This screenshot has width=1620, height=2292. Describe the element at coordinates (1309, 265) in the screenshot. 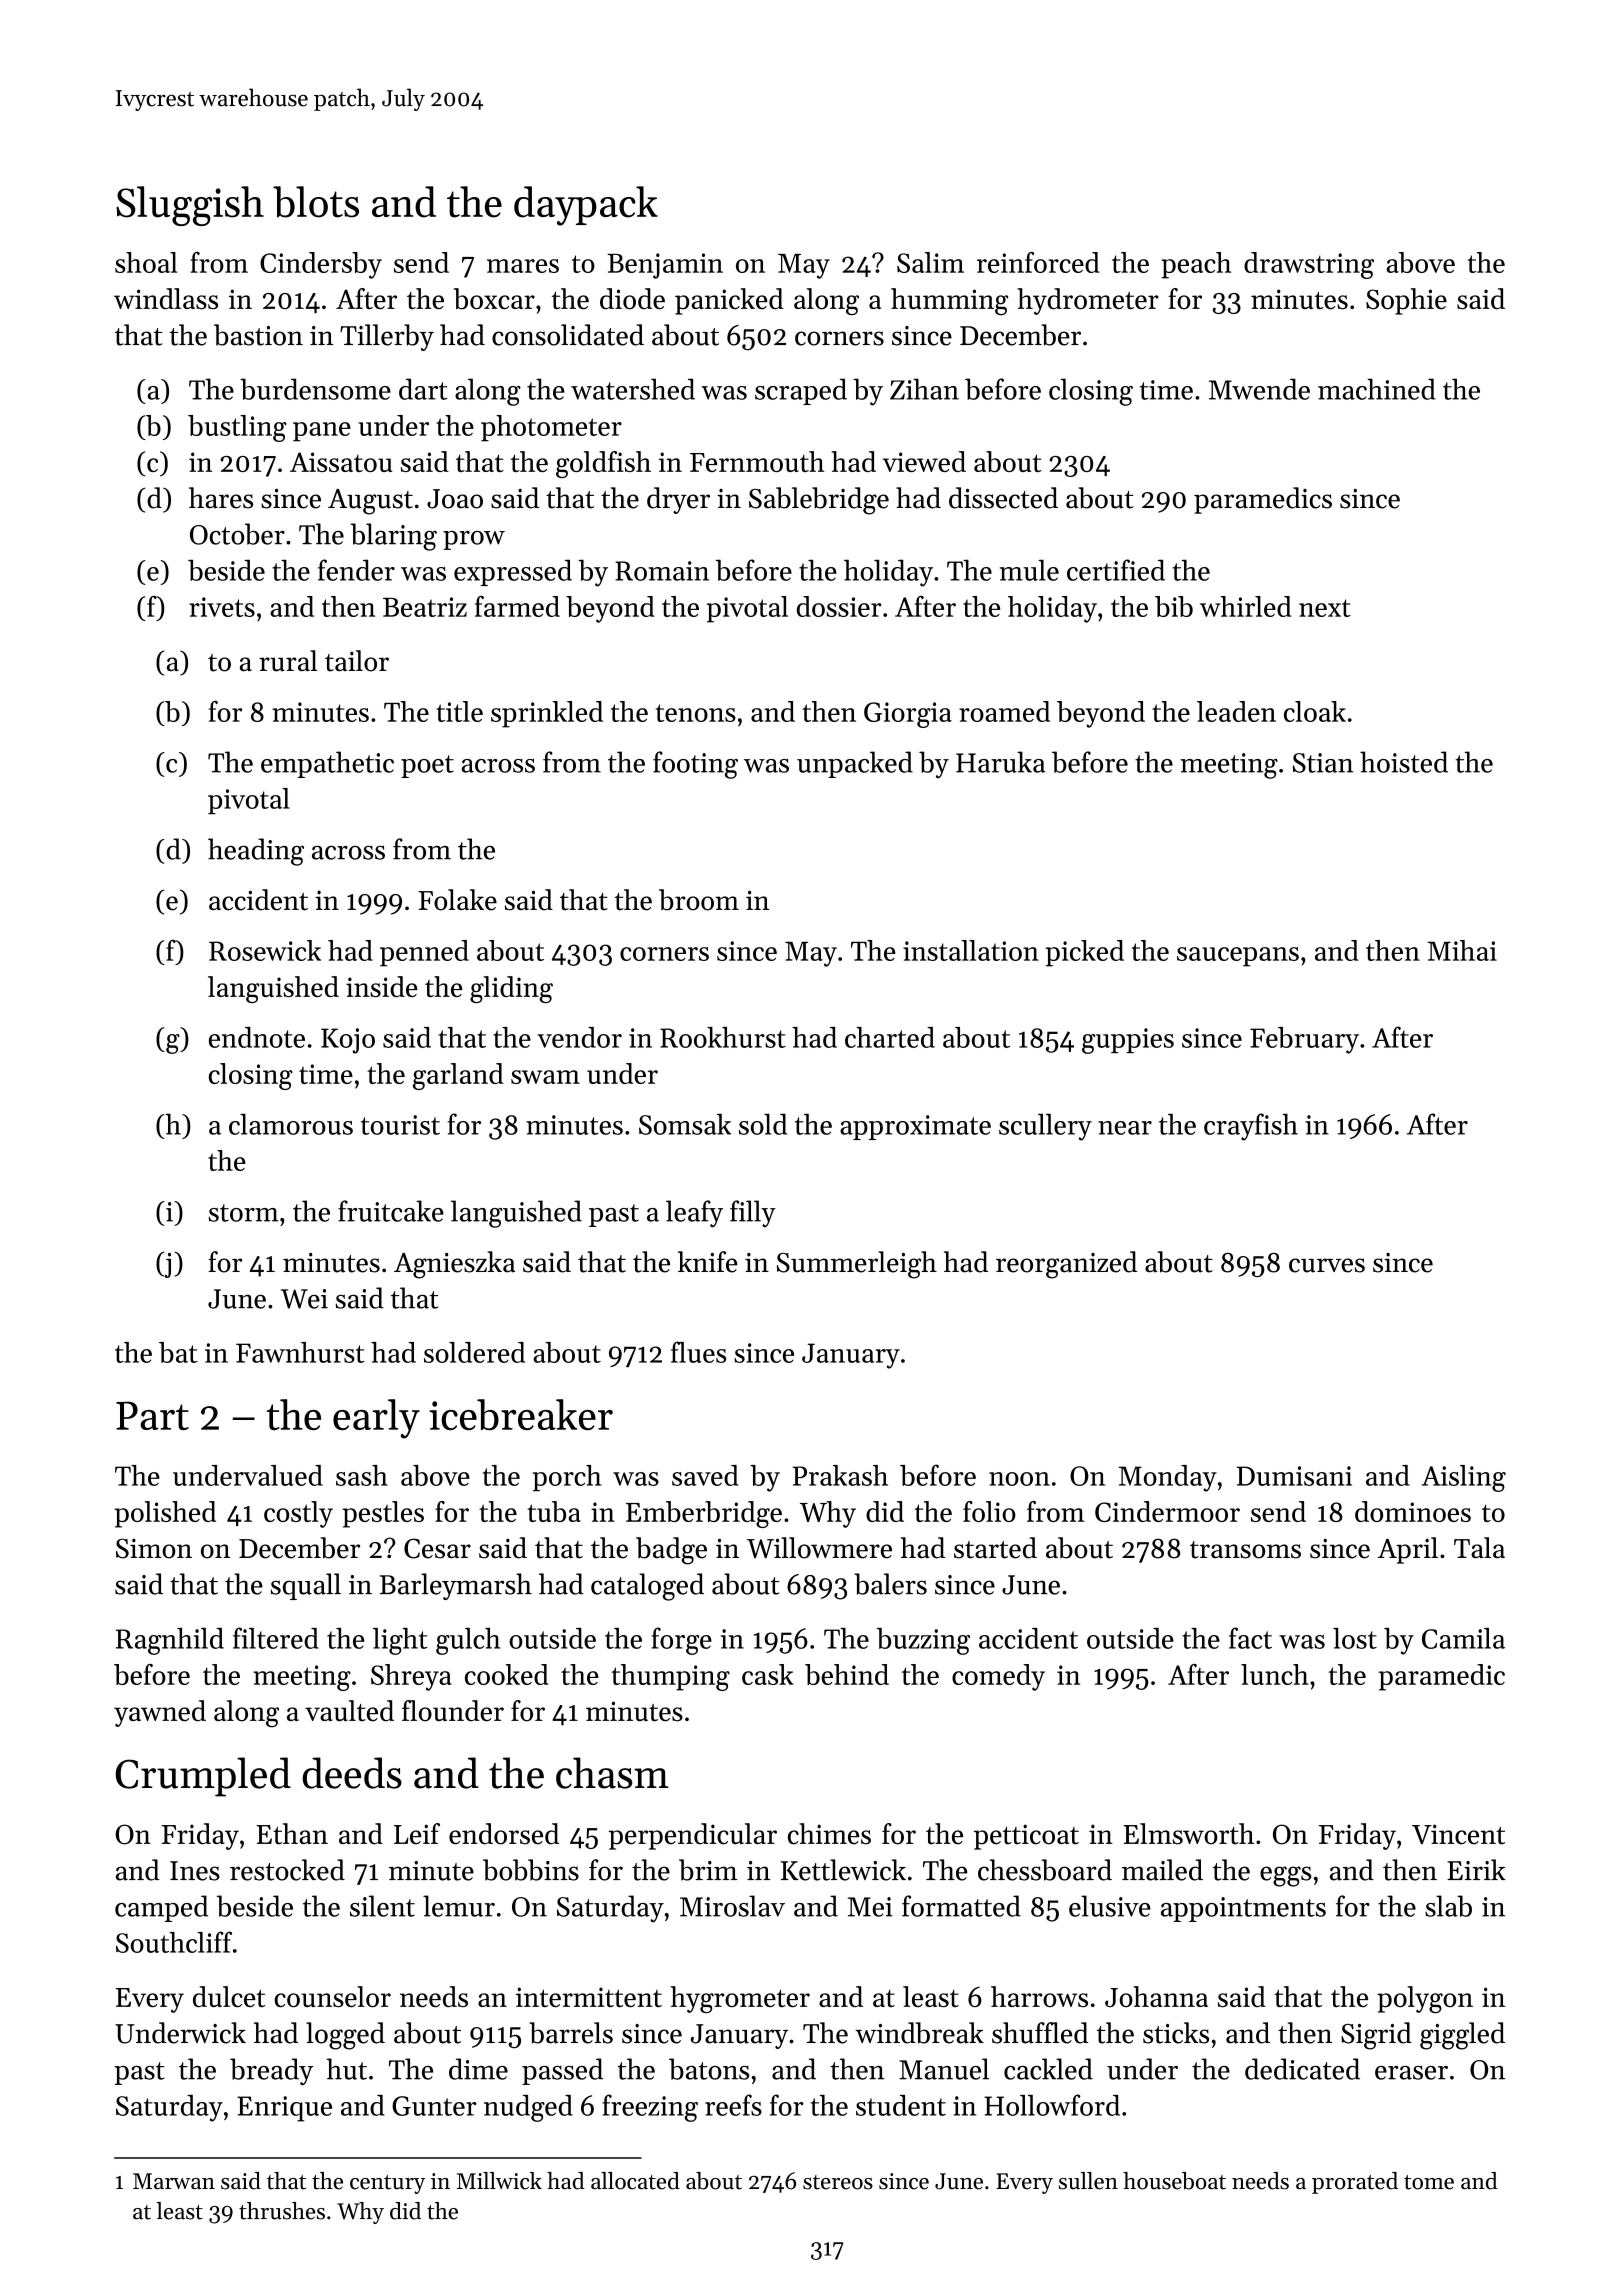

I see `drawstring` at that location.
